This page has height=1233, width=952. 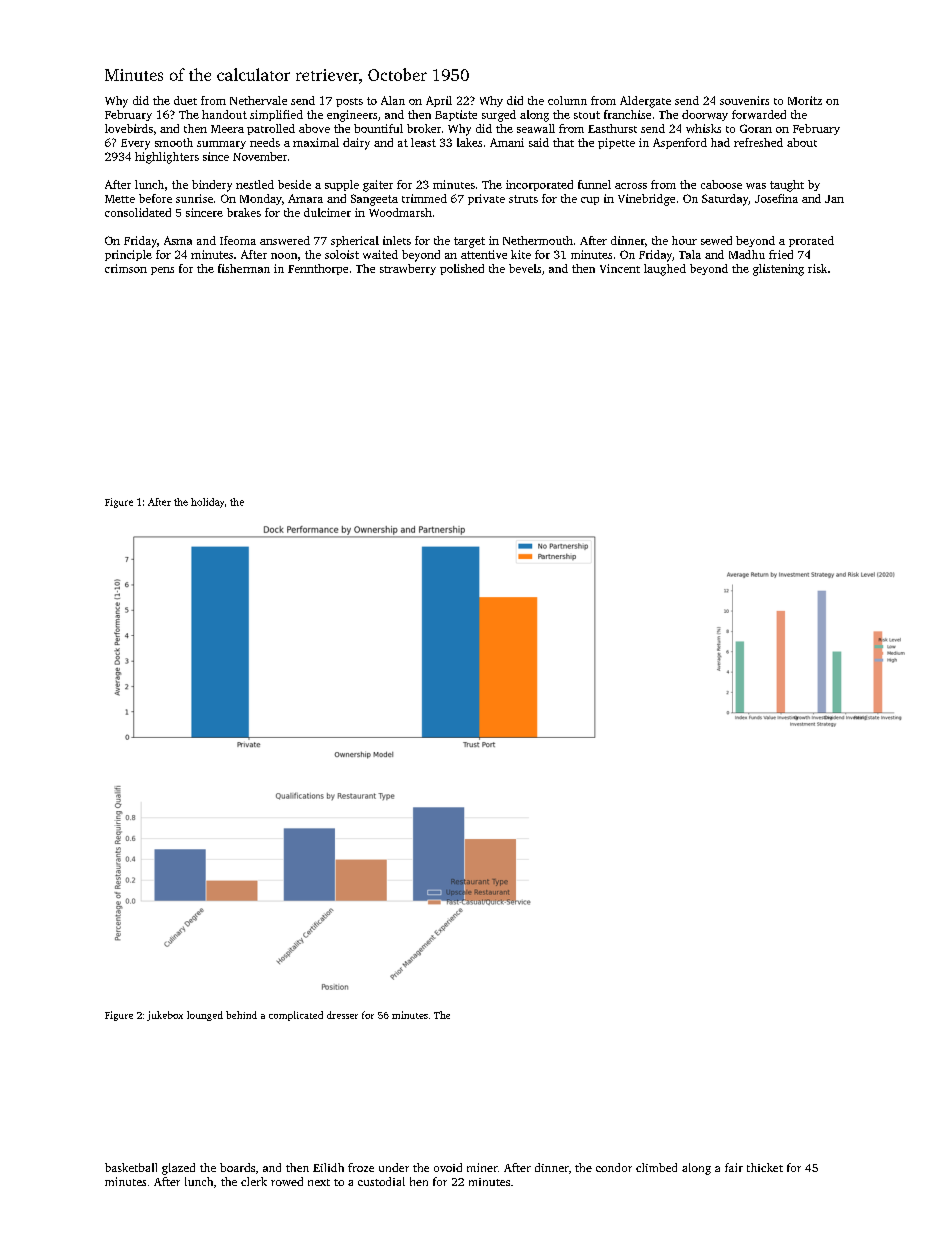 I want to click on Every, so click(x=135, y=144).
